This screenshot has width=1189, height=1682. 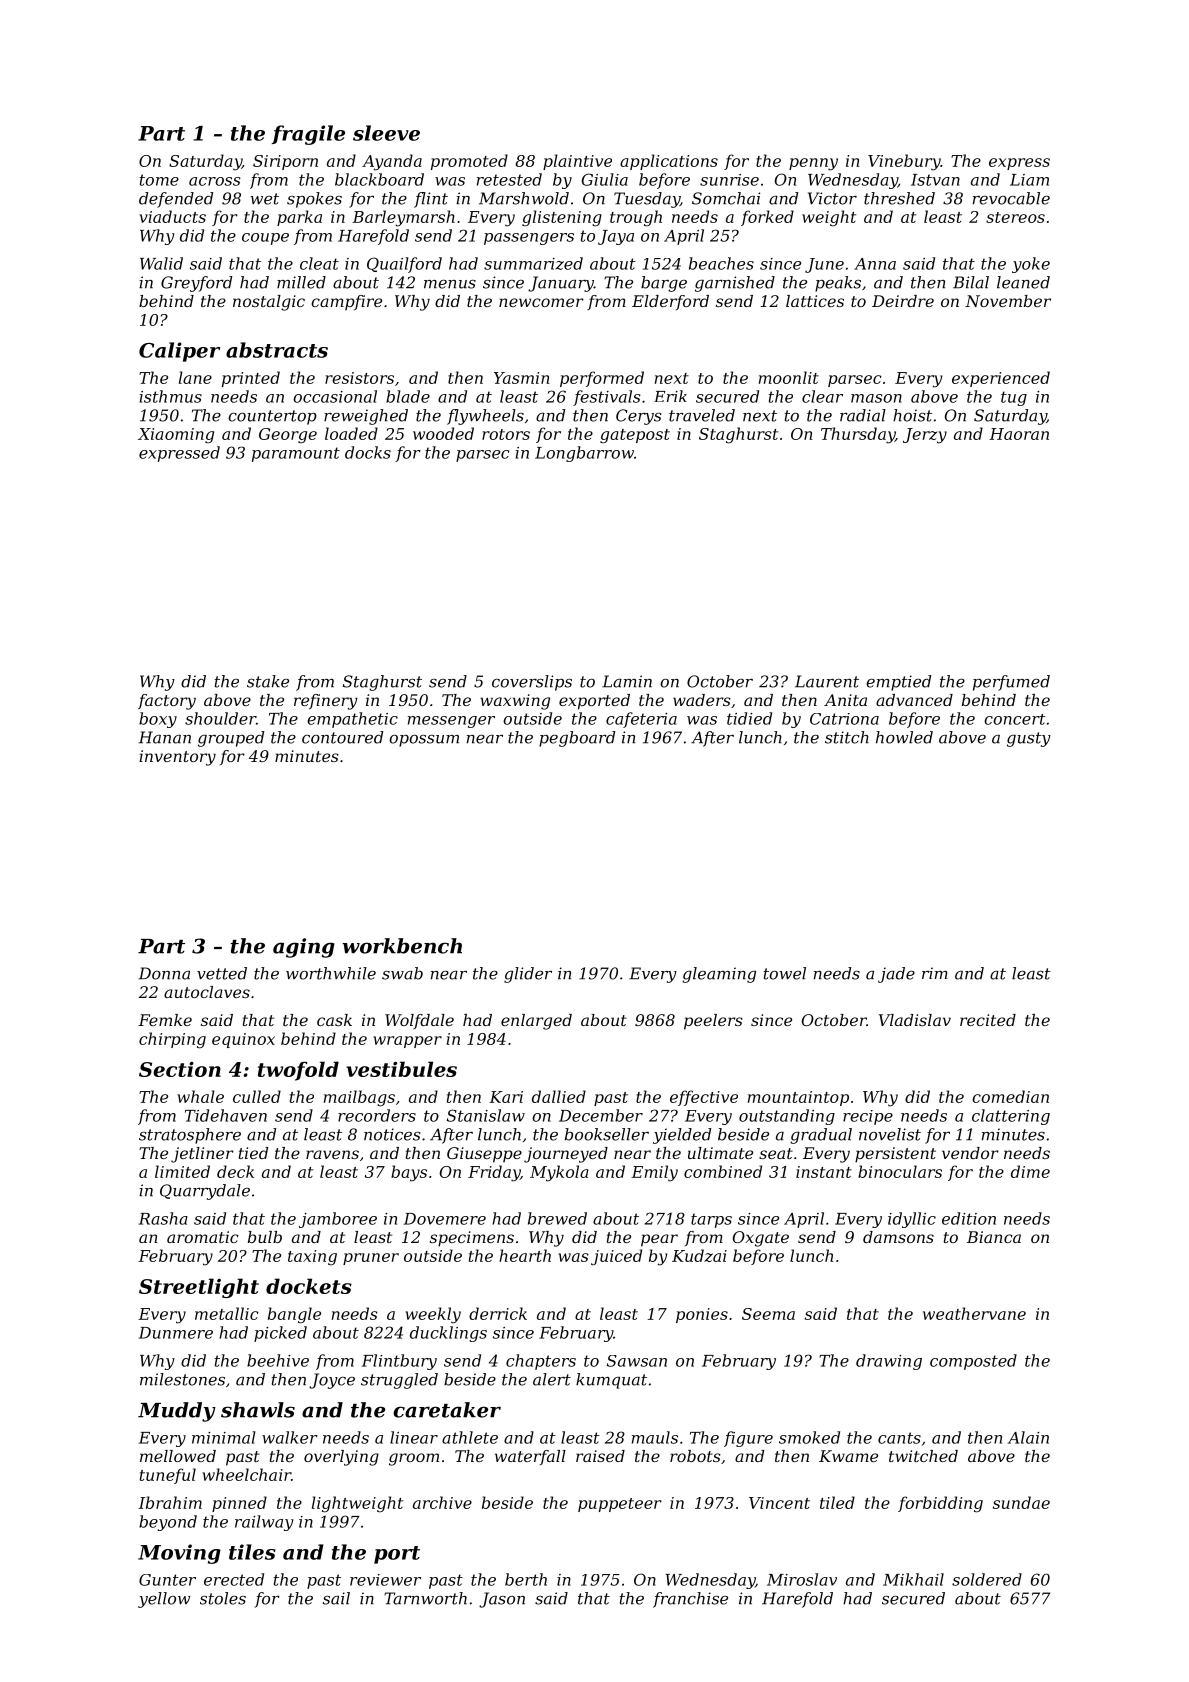 What do you see at coordinates (655, 1437) in the screenshot?
I see `mauls` at bounding box center [655, 1437].
